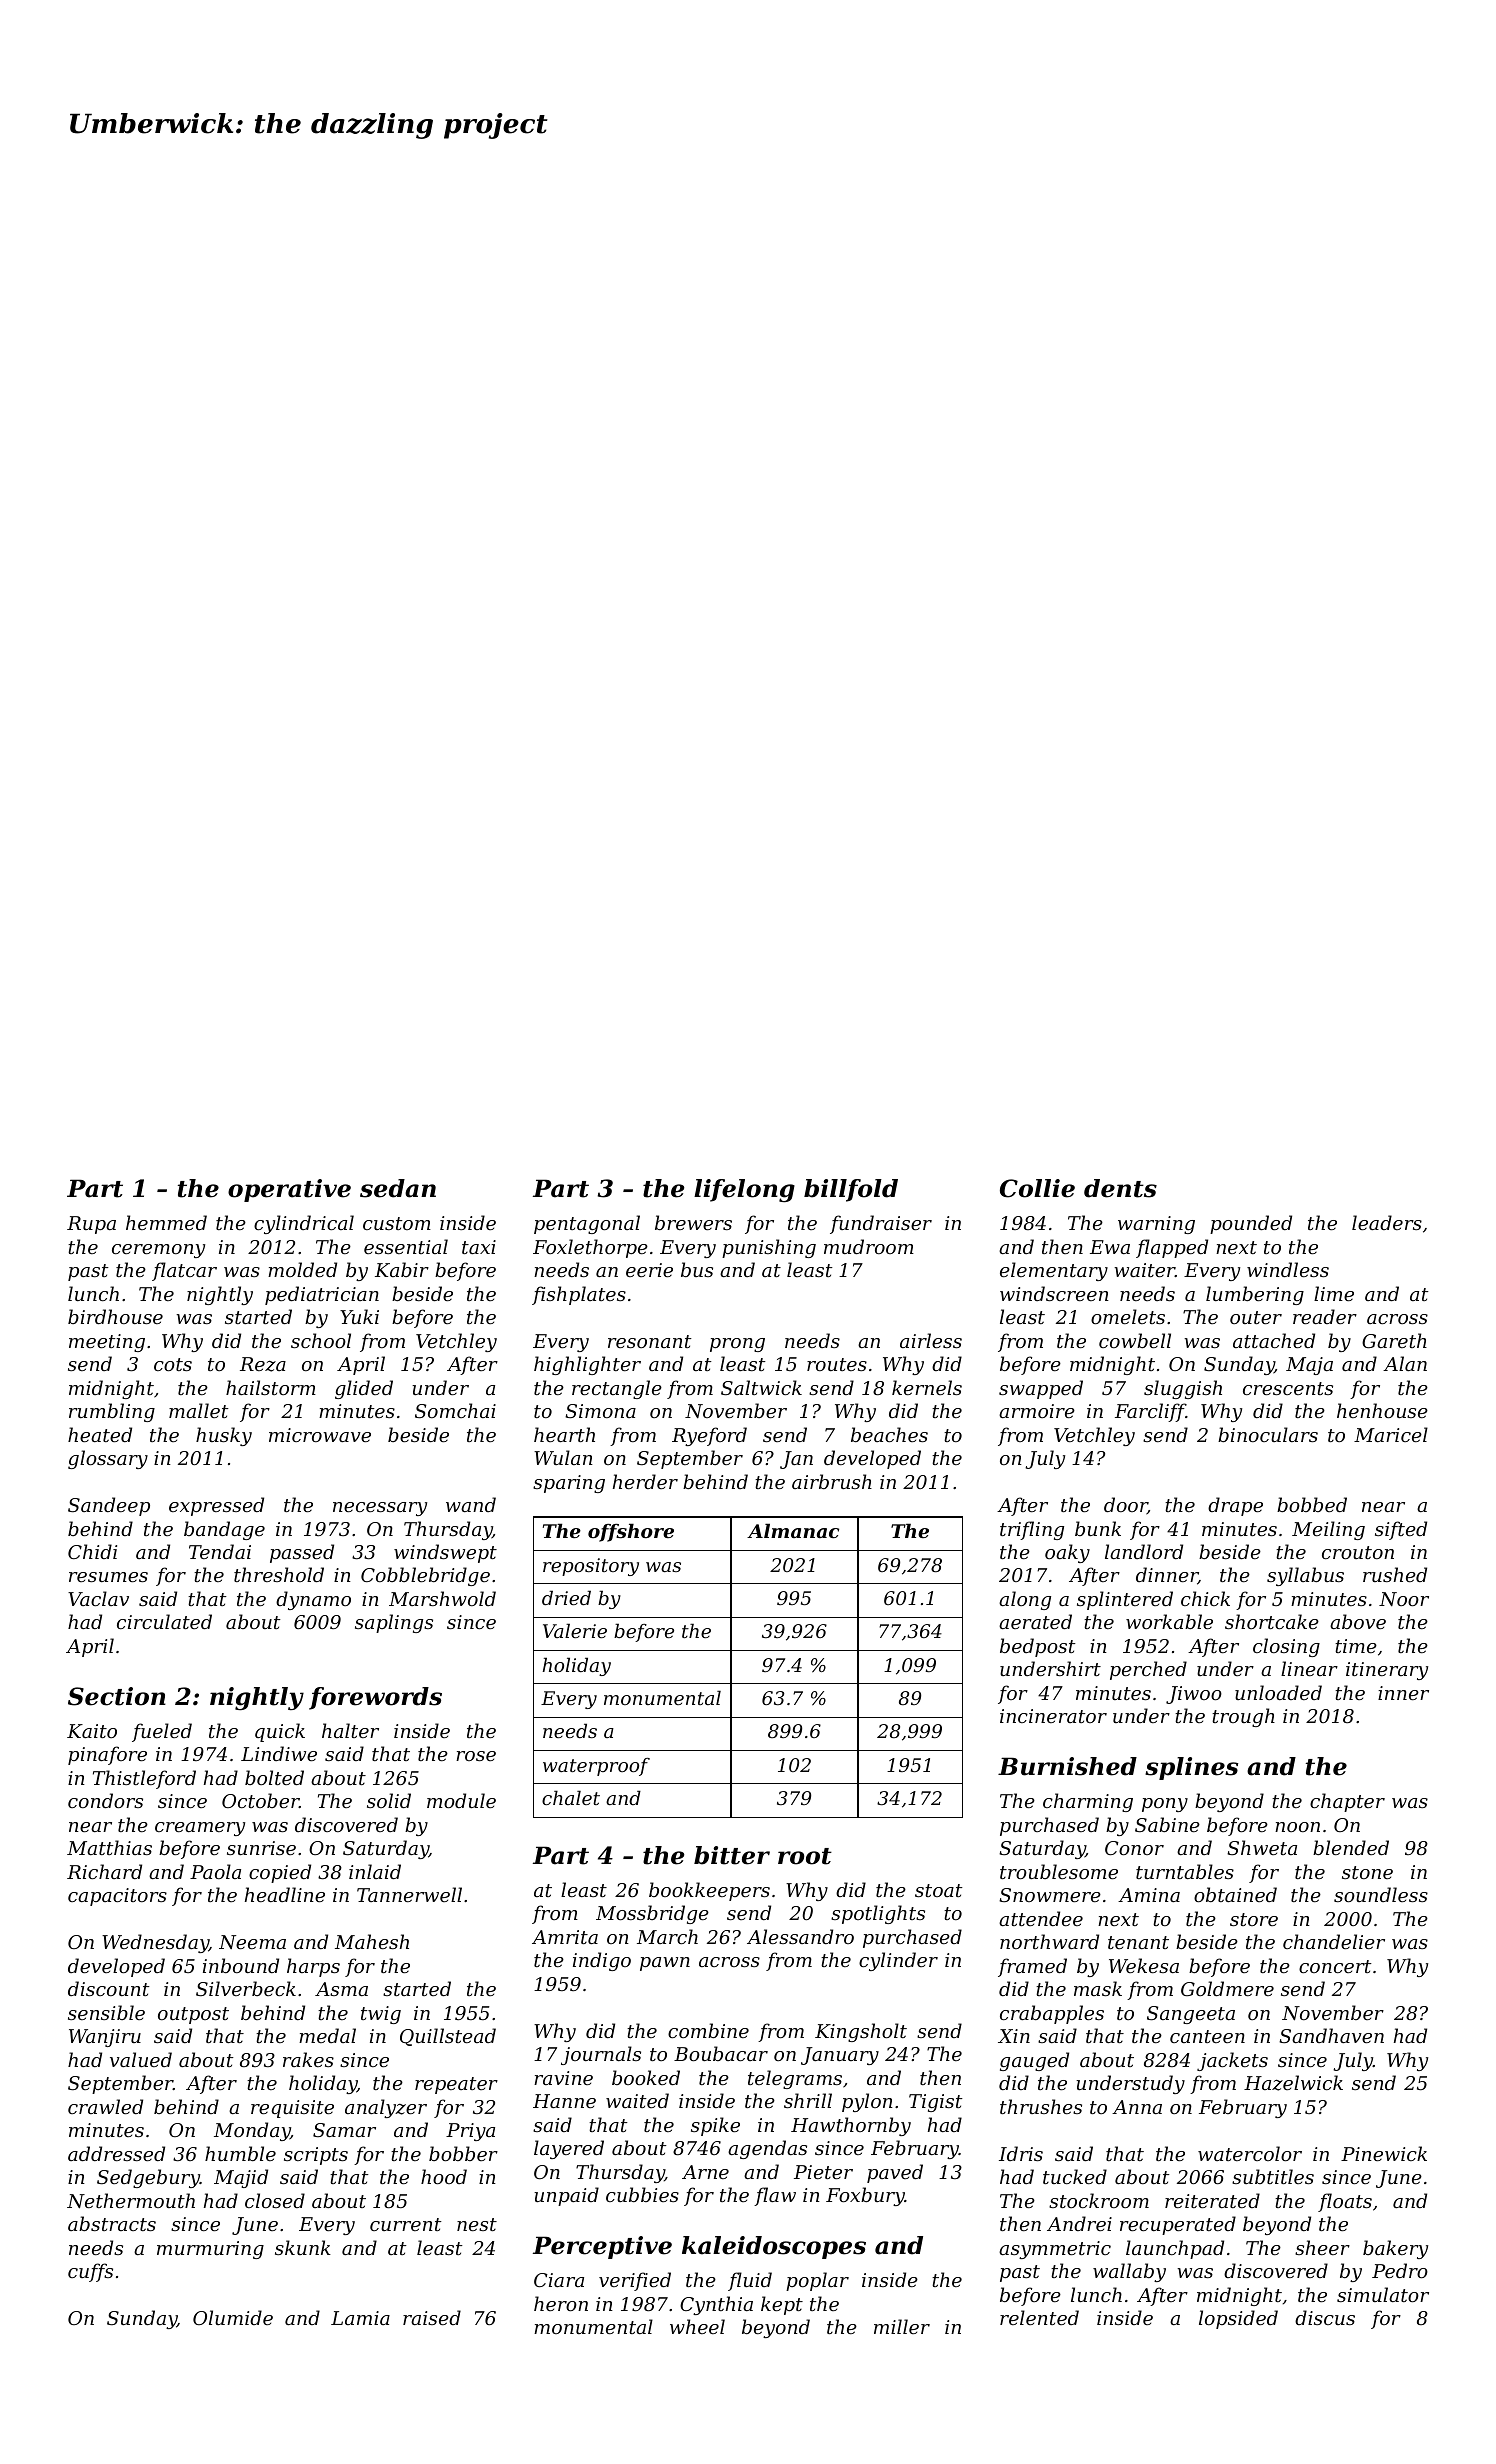  What do you see at coordinates (108, 1577) in the image?
I see `resumes` at bounding box center [108, 1577].
